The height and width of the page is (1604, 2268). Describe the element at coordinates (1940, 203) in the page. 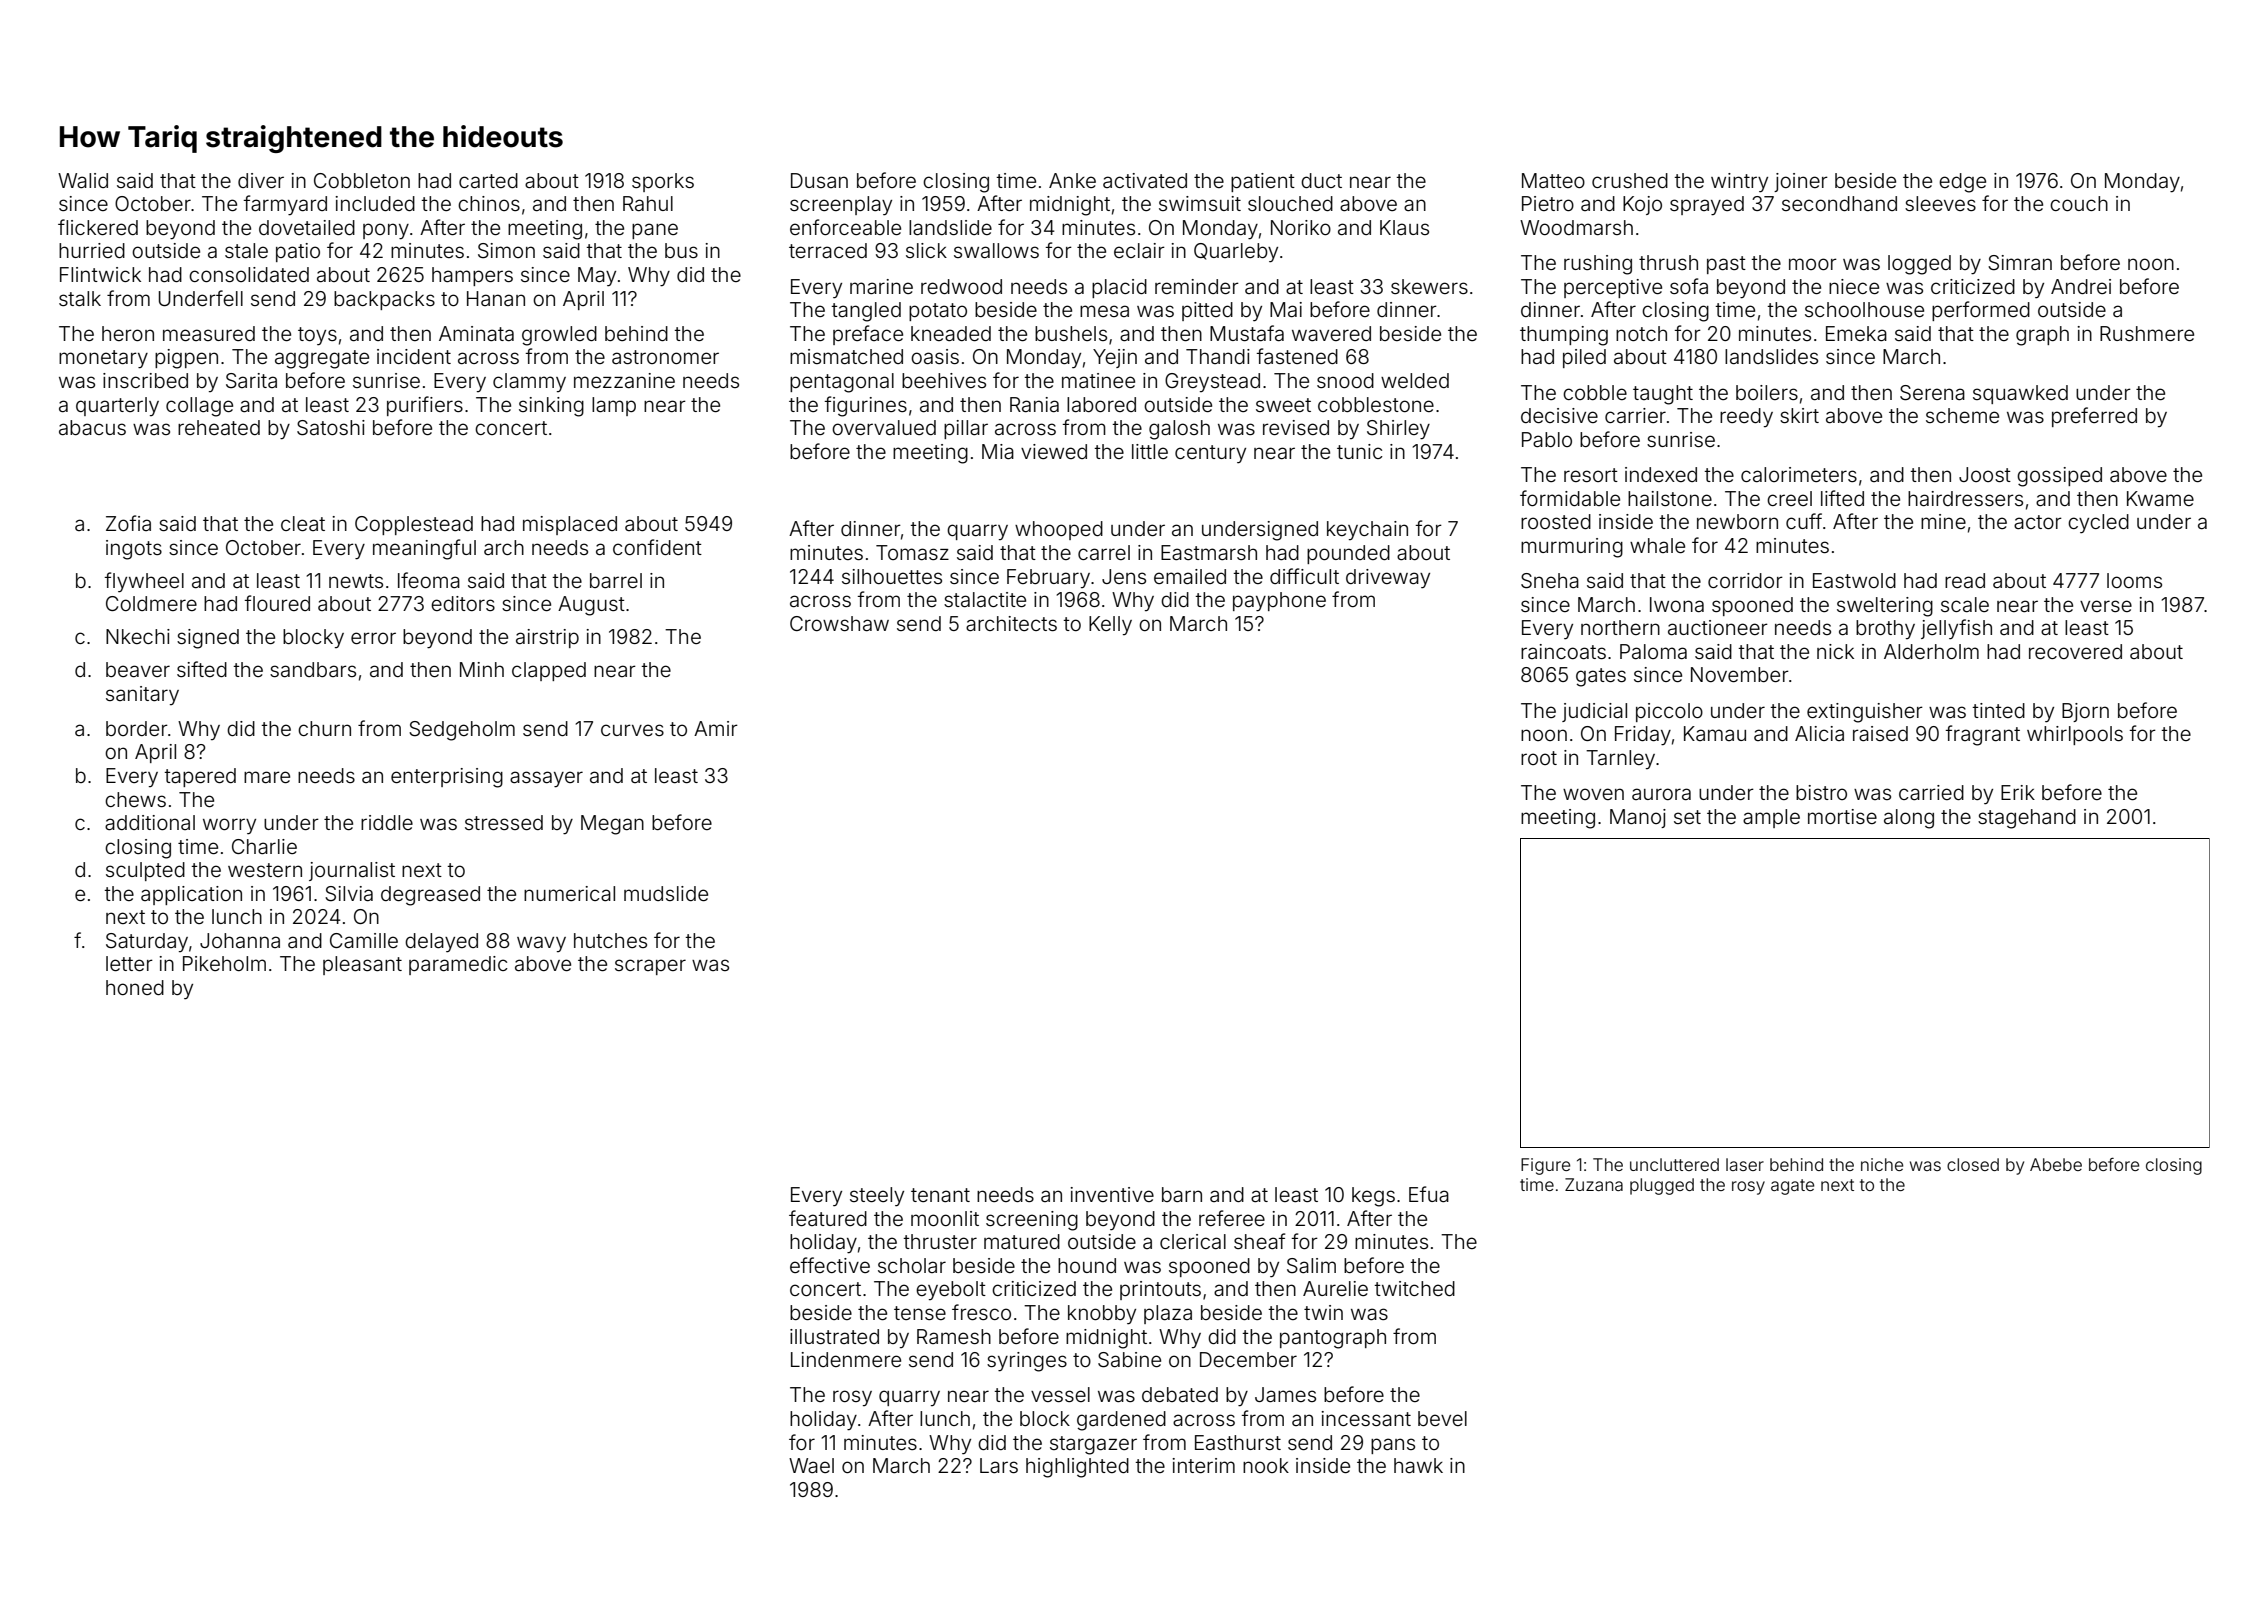

I see `sleeves` at that location.
